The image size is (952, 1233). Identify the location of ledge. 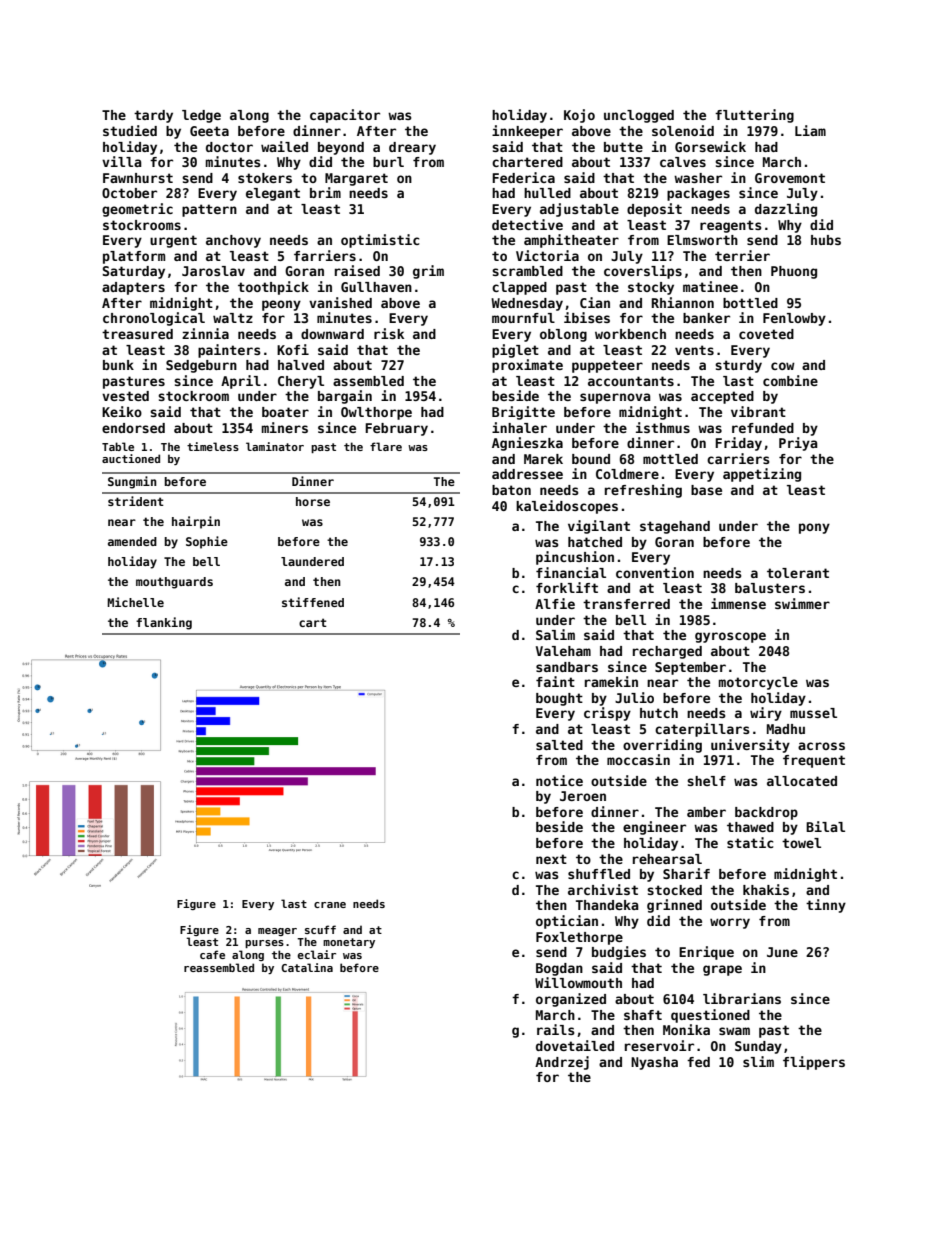
(201, 116).
